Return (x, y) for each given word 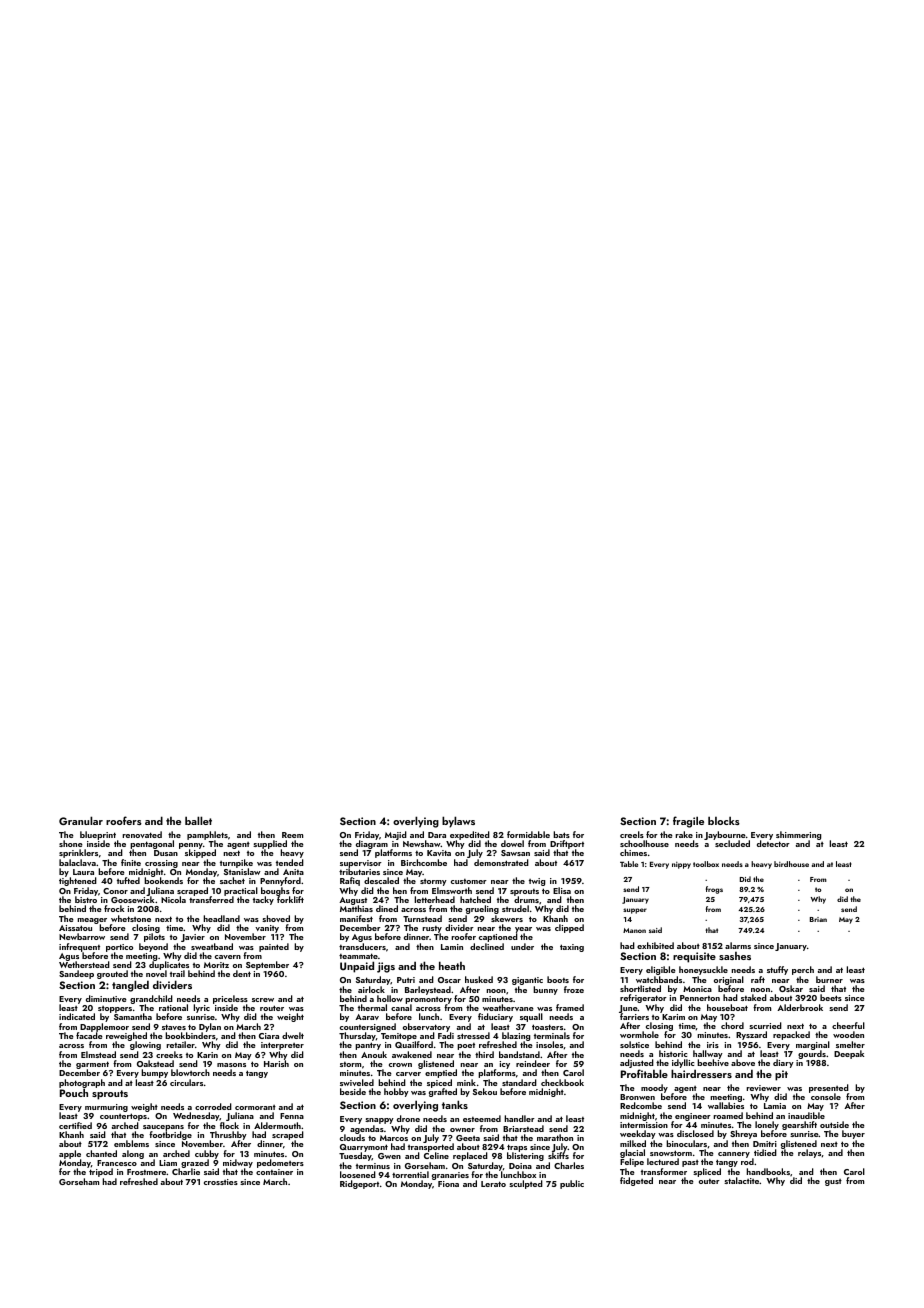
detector (773, 844)
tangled (130, 986)
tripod (101, 1173)
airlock (371, 989)
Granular (81, 820)
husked (479, 979)
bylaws (458, 822)
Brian (818, 919)
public (572, 1184)
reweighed (126, 1037)
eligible (661, 970)
